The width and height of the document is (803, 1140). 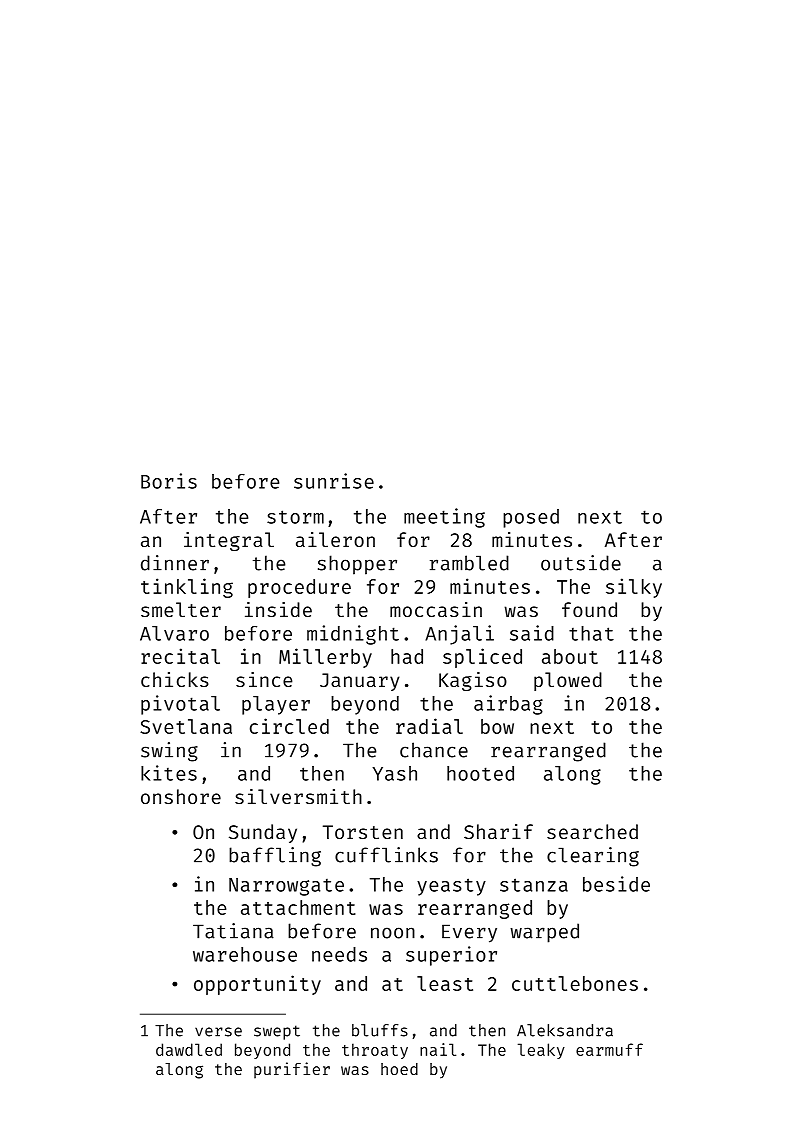 What do you see at coordinates (591, 633) in the document?
I see `that` at bounding box center [591, 633].
